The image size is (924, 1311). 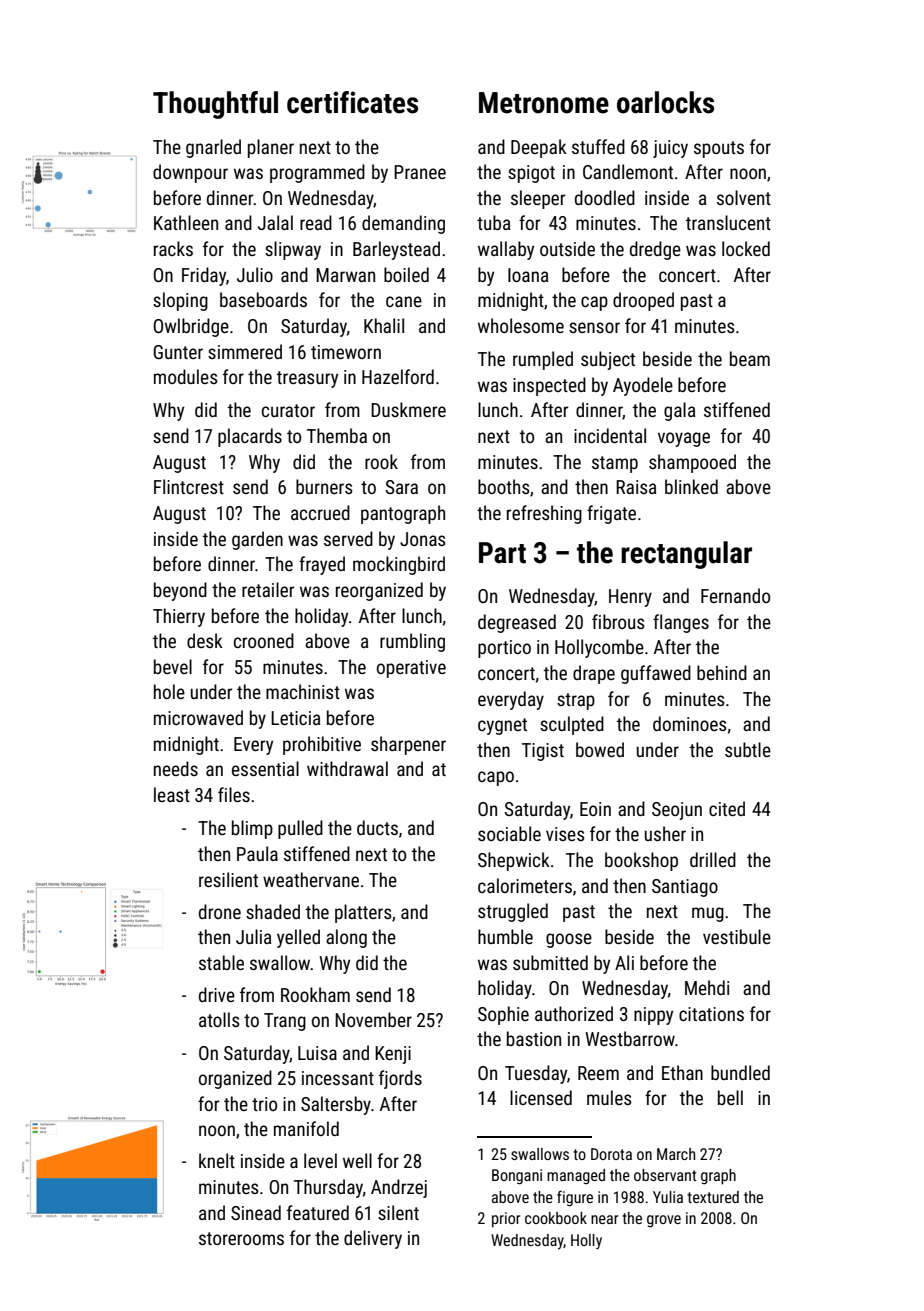 What do you see at coordinates (241, 1238) in the document?
I see `storerooms` at bounding box center [241, 1238].
